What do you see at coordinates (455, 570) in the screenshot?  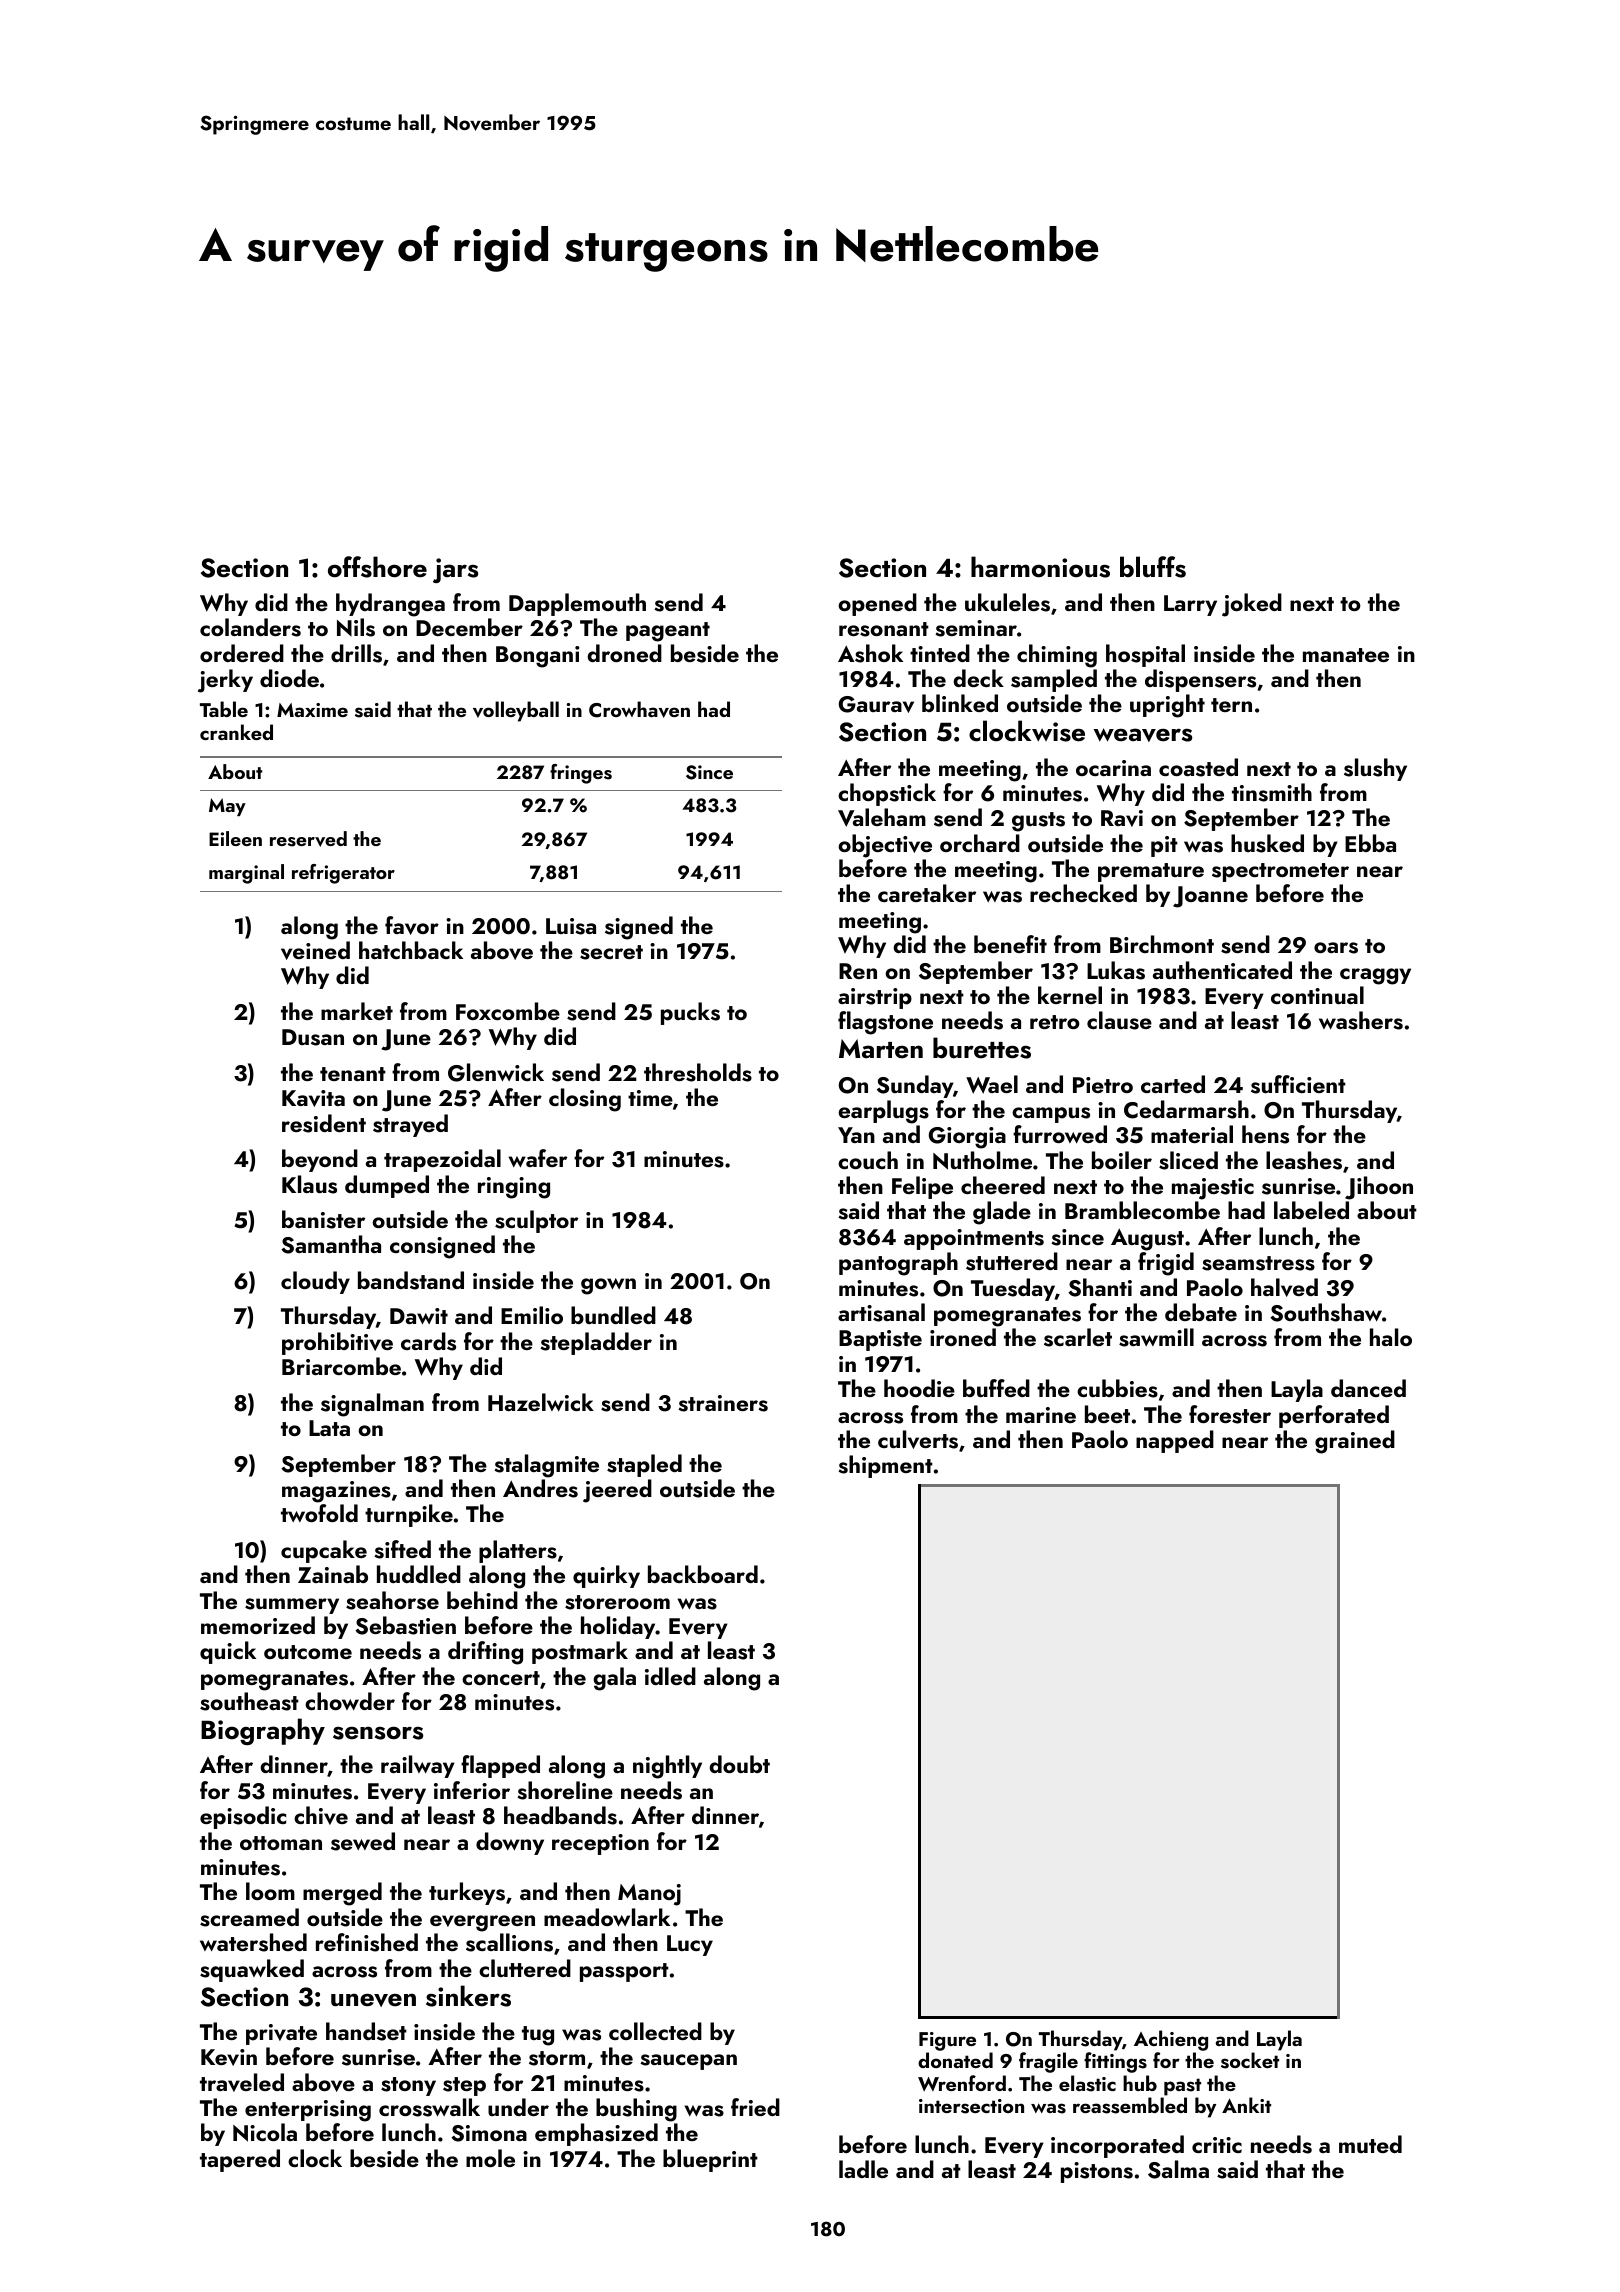 I see `jars` at bounding box center [455, 570].
